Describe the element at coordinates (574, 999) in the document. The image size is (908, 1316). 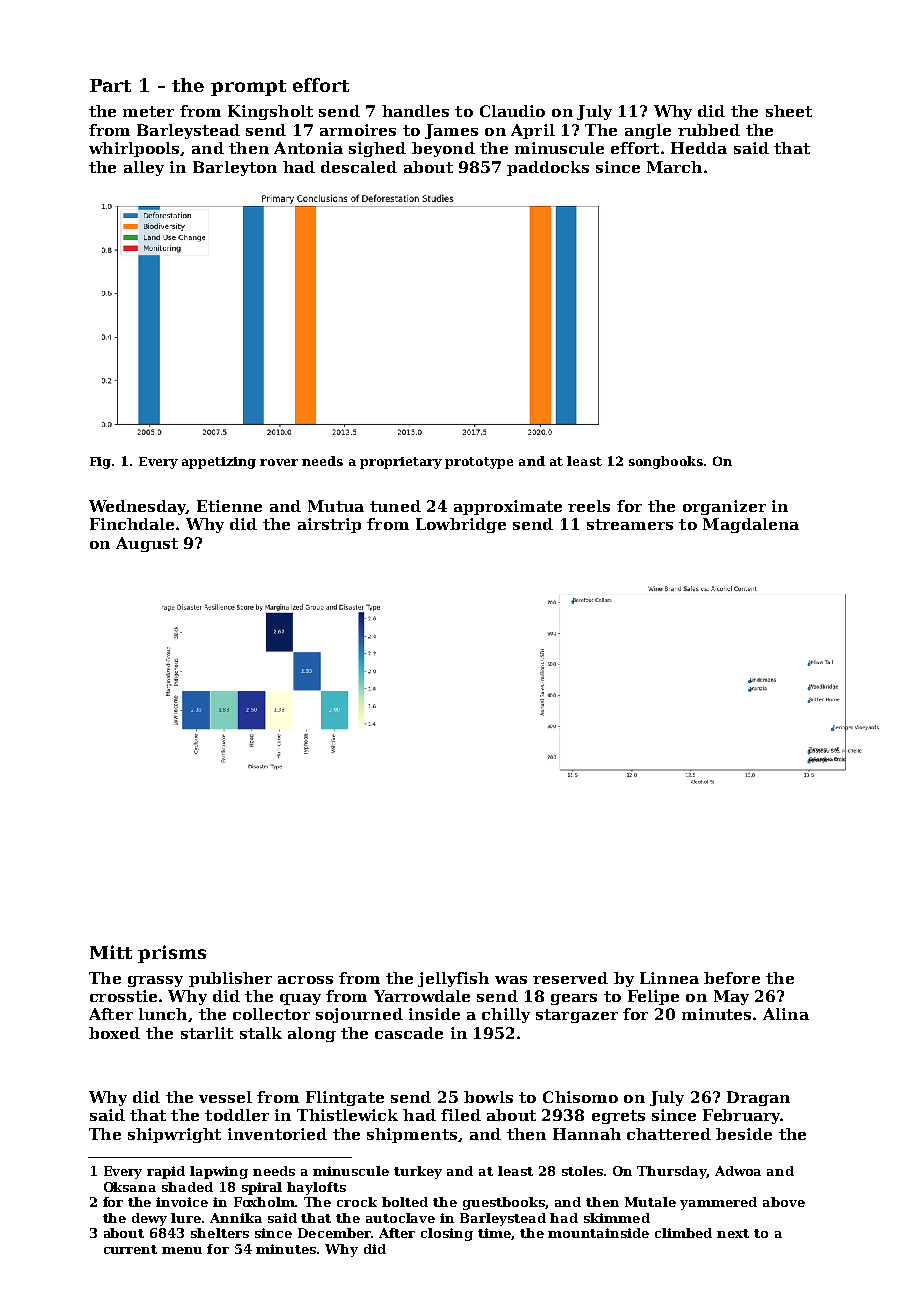
I see `gears` at that location.
